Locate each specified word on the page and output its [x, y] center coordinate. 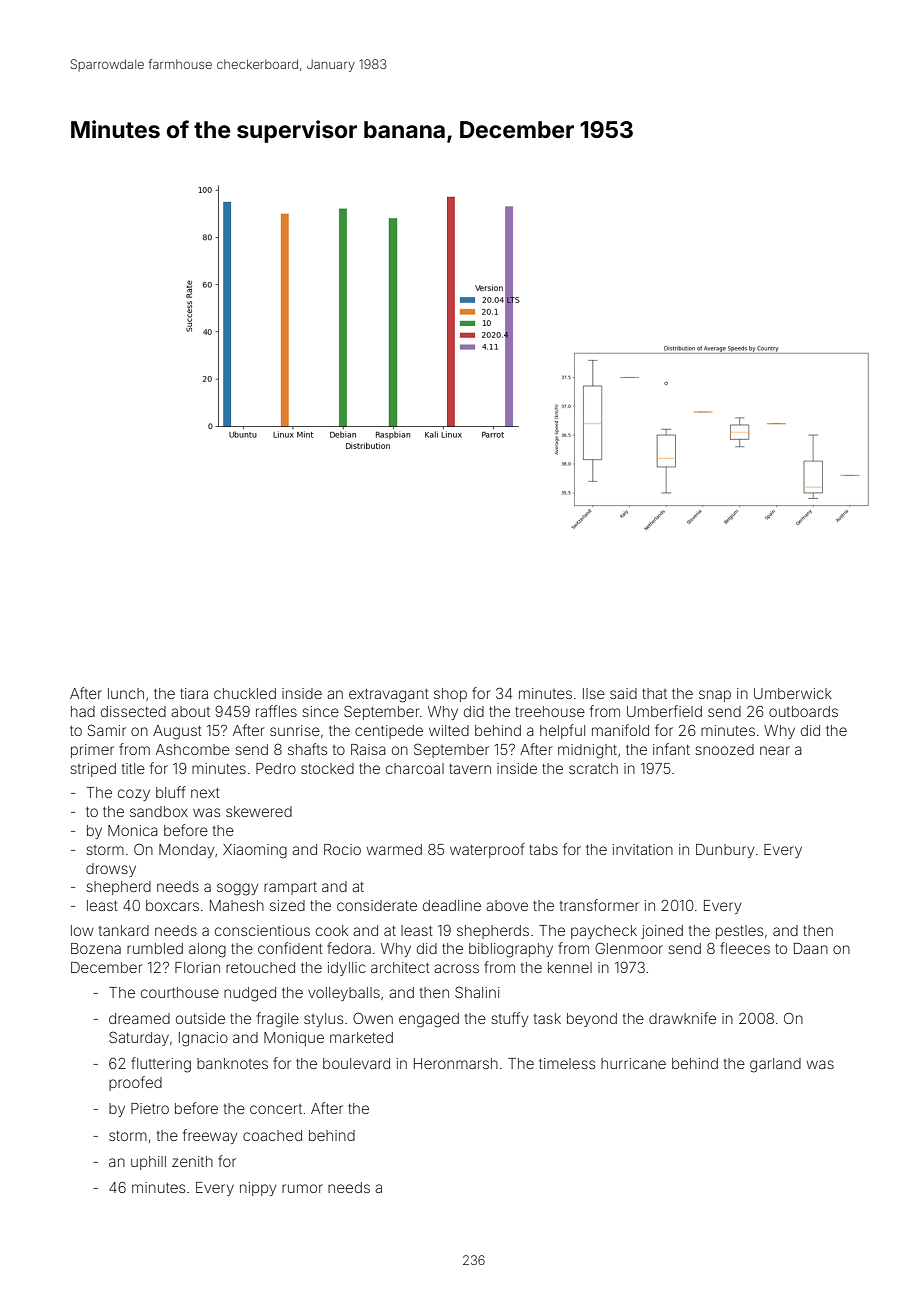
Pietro [150, 1108]
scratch [593, 768]
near [775, 750]
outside [200, 1018]
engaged [429, 1020]
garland [775, 1065]
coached [272, 1135]
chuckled [245, 693]
